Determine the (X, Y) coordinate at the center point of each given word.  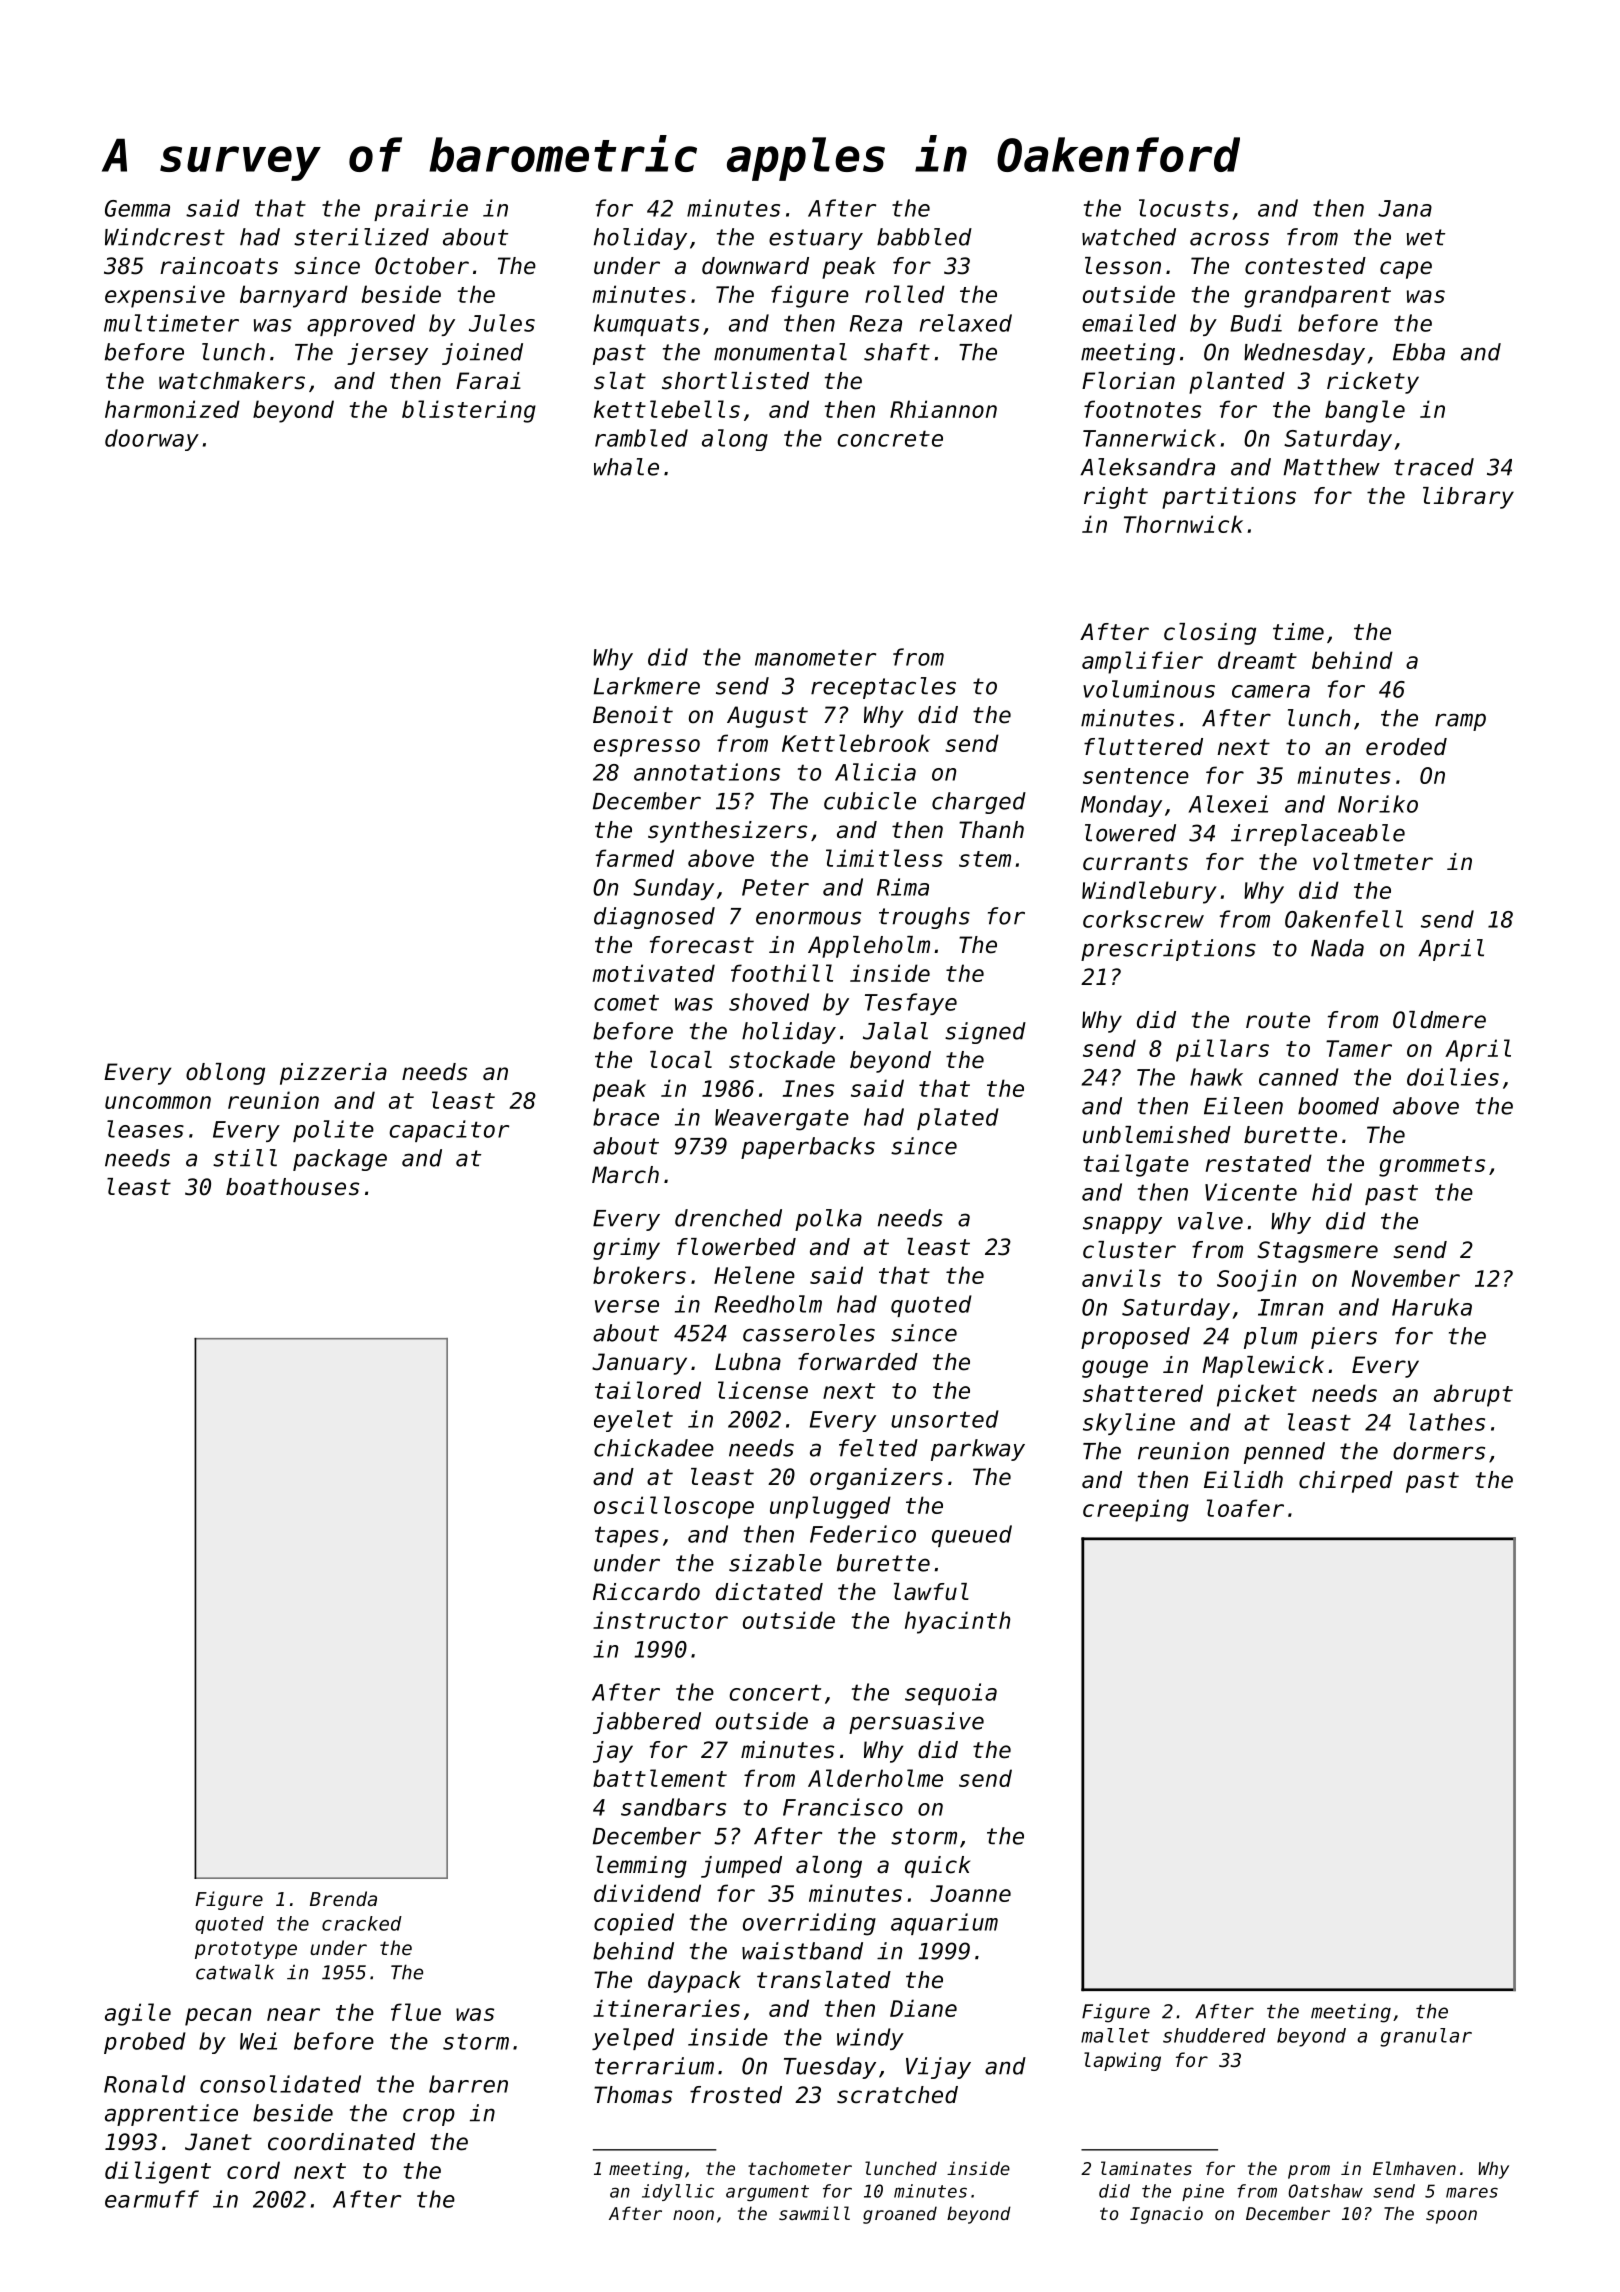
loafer (1245, 1508)
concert (775, 1692)
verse (627, 1306)
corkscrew (1143, 919)
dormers (1439, 1451)
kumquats (646, 325)
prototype (246, 1950)
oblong (225, 1074)
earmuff (152, 2199)
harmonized (172, 409)
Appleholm (869, 947)
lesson (1123, 266)
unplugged (830, 1507)
